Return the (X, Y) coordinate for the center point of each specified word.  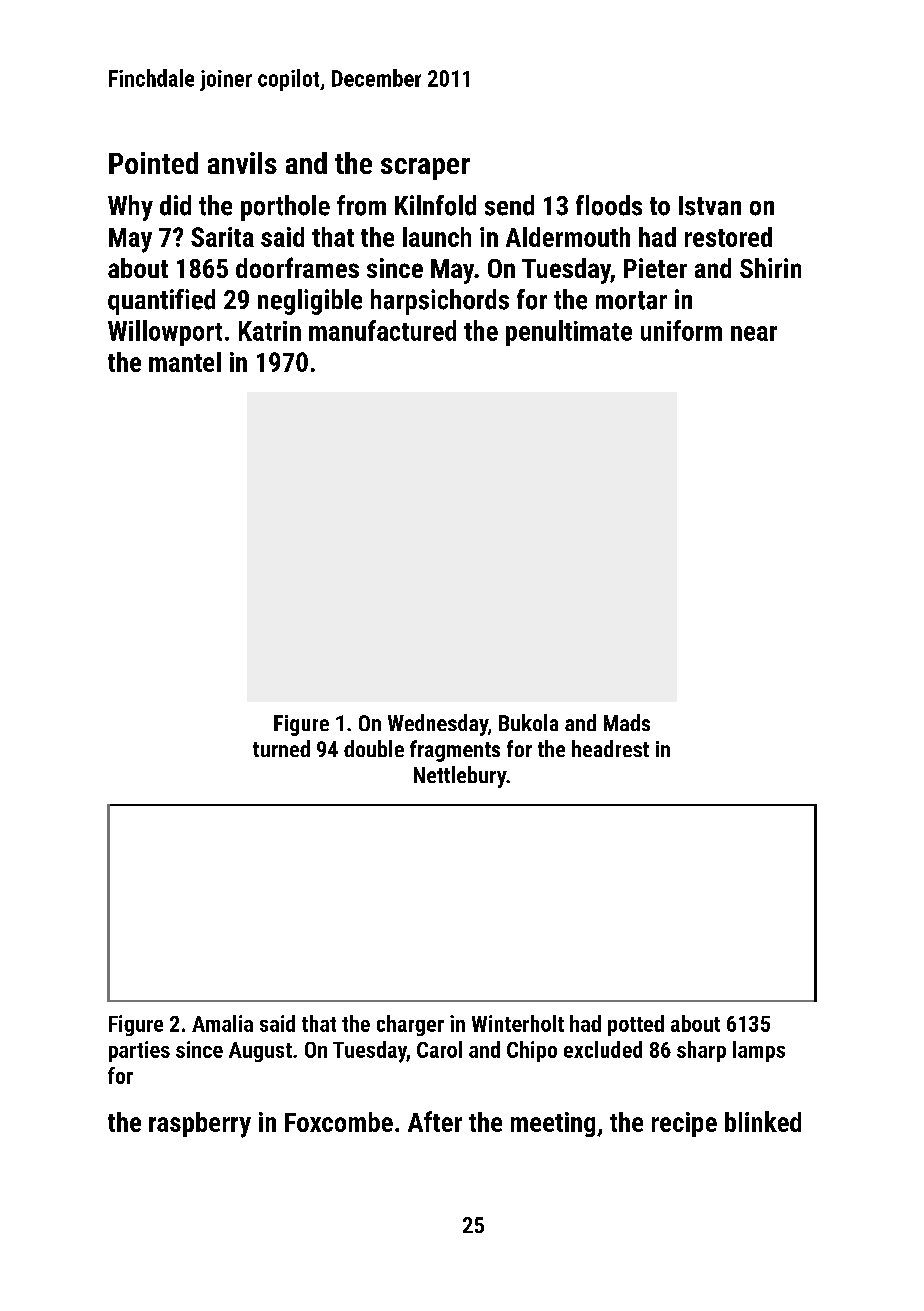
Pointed (153, 163)
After (435, 1121)
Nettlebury (460, 777)
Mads (627, 722)
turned (281, 748)
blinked (763, 1121)
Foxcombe (339, 1122)
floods (609, 205)
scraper (425, 169)
